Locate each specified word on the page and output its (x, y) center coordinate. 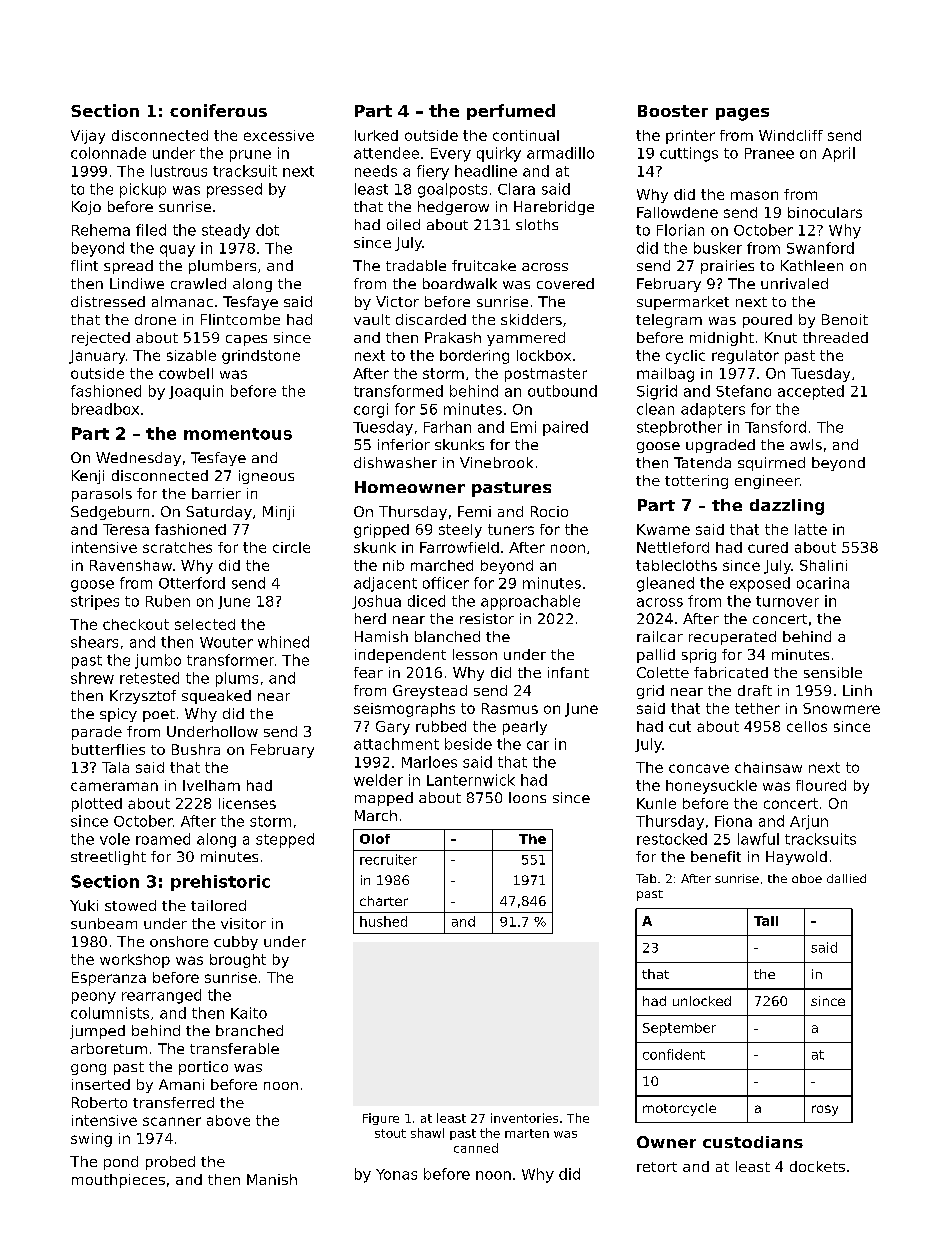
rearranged (161, 996)
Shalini (823, 565)
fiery (433, 172)
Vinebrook (496, 462)
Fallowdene (677, 212)
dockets (817, 1166)
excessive (279, 135)
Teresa (126, 529)
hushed (383, 921)
